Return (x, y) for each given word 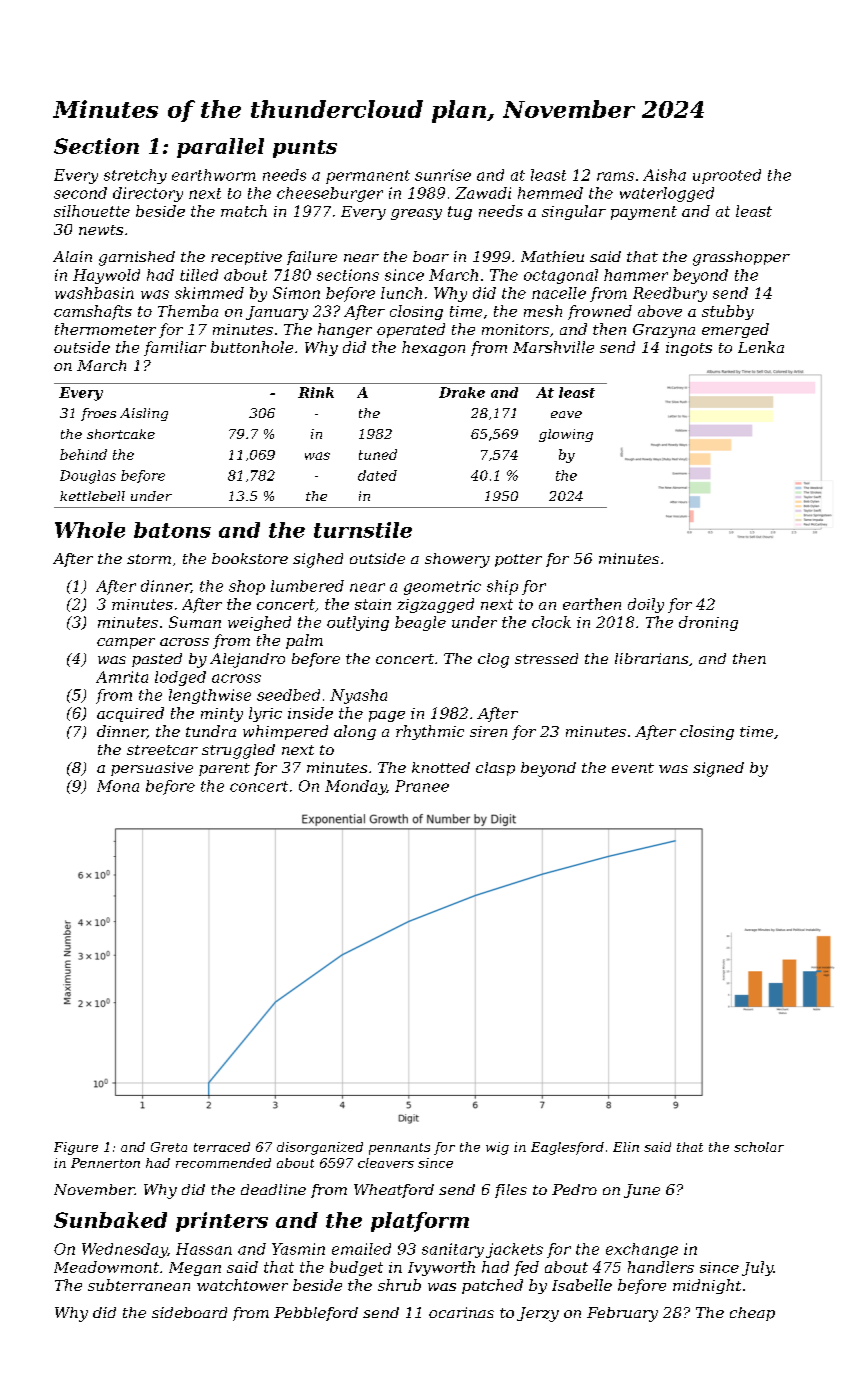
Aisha (664, 175)
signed (718, 769)
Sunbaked (110, 1220)
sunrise (443, 175)
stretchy (135, 176)
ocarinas (461, 1312)
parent (224, 769)
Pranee (422, 786)
